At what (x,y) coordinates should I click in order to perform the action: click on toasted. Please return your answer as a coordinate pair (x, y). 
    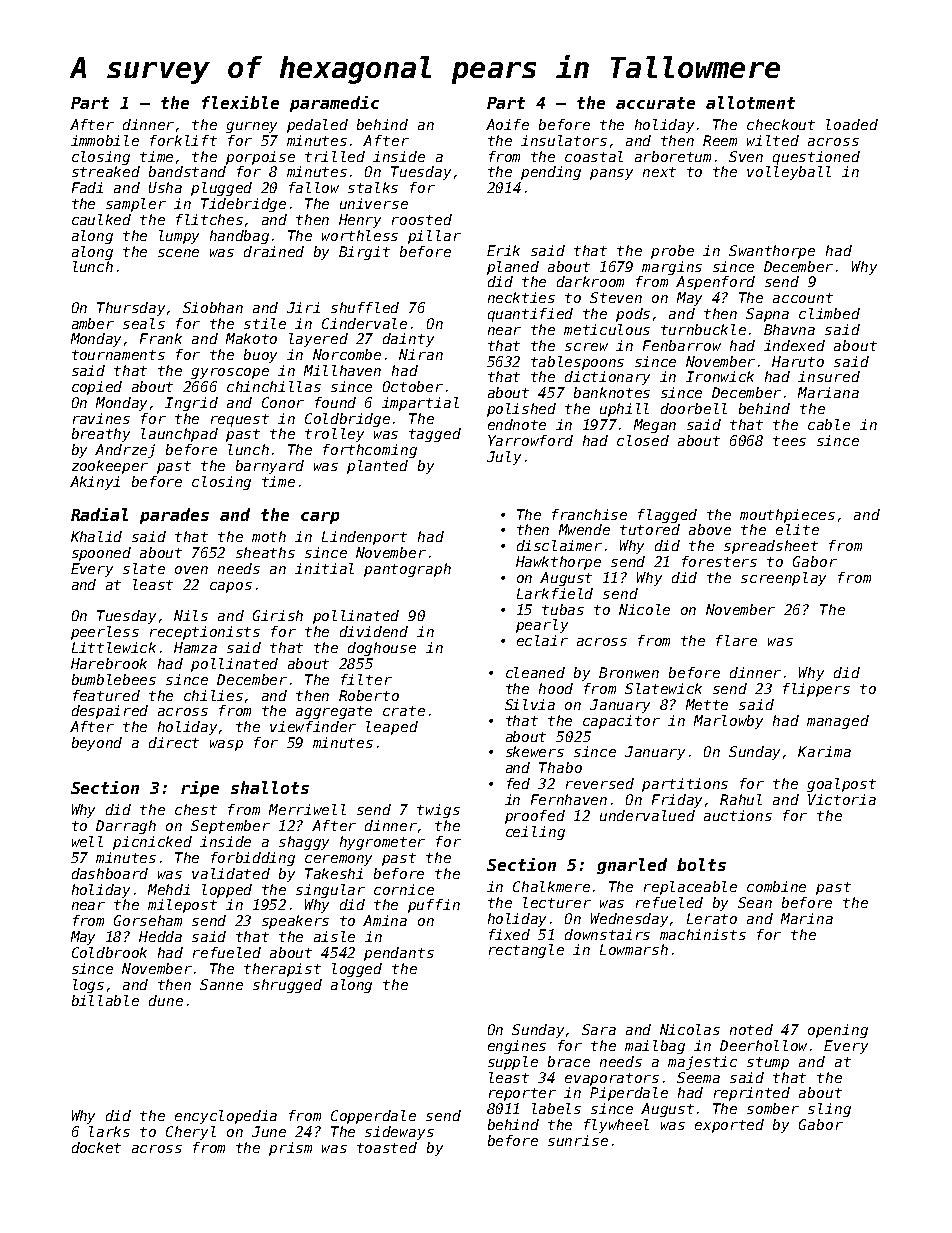
    Looking at the image, I should click on (387, 1147).
